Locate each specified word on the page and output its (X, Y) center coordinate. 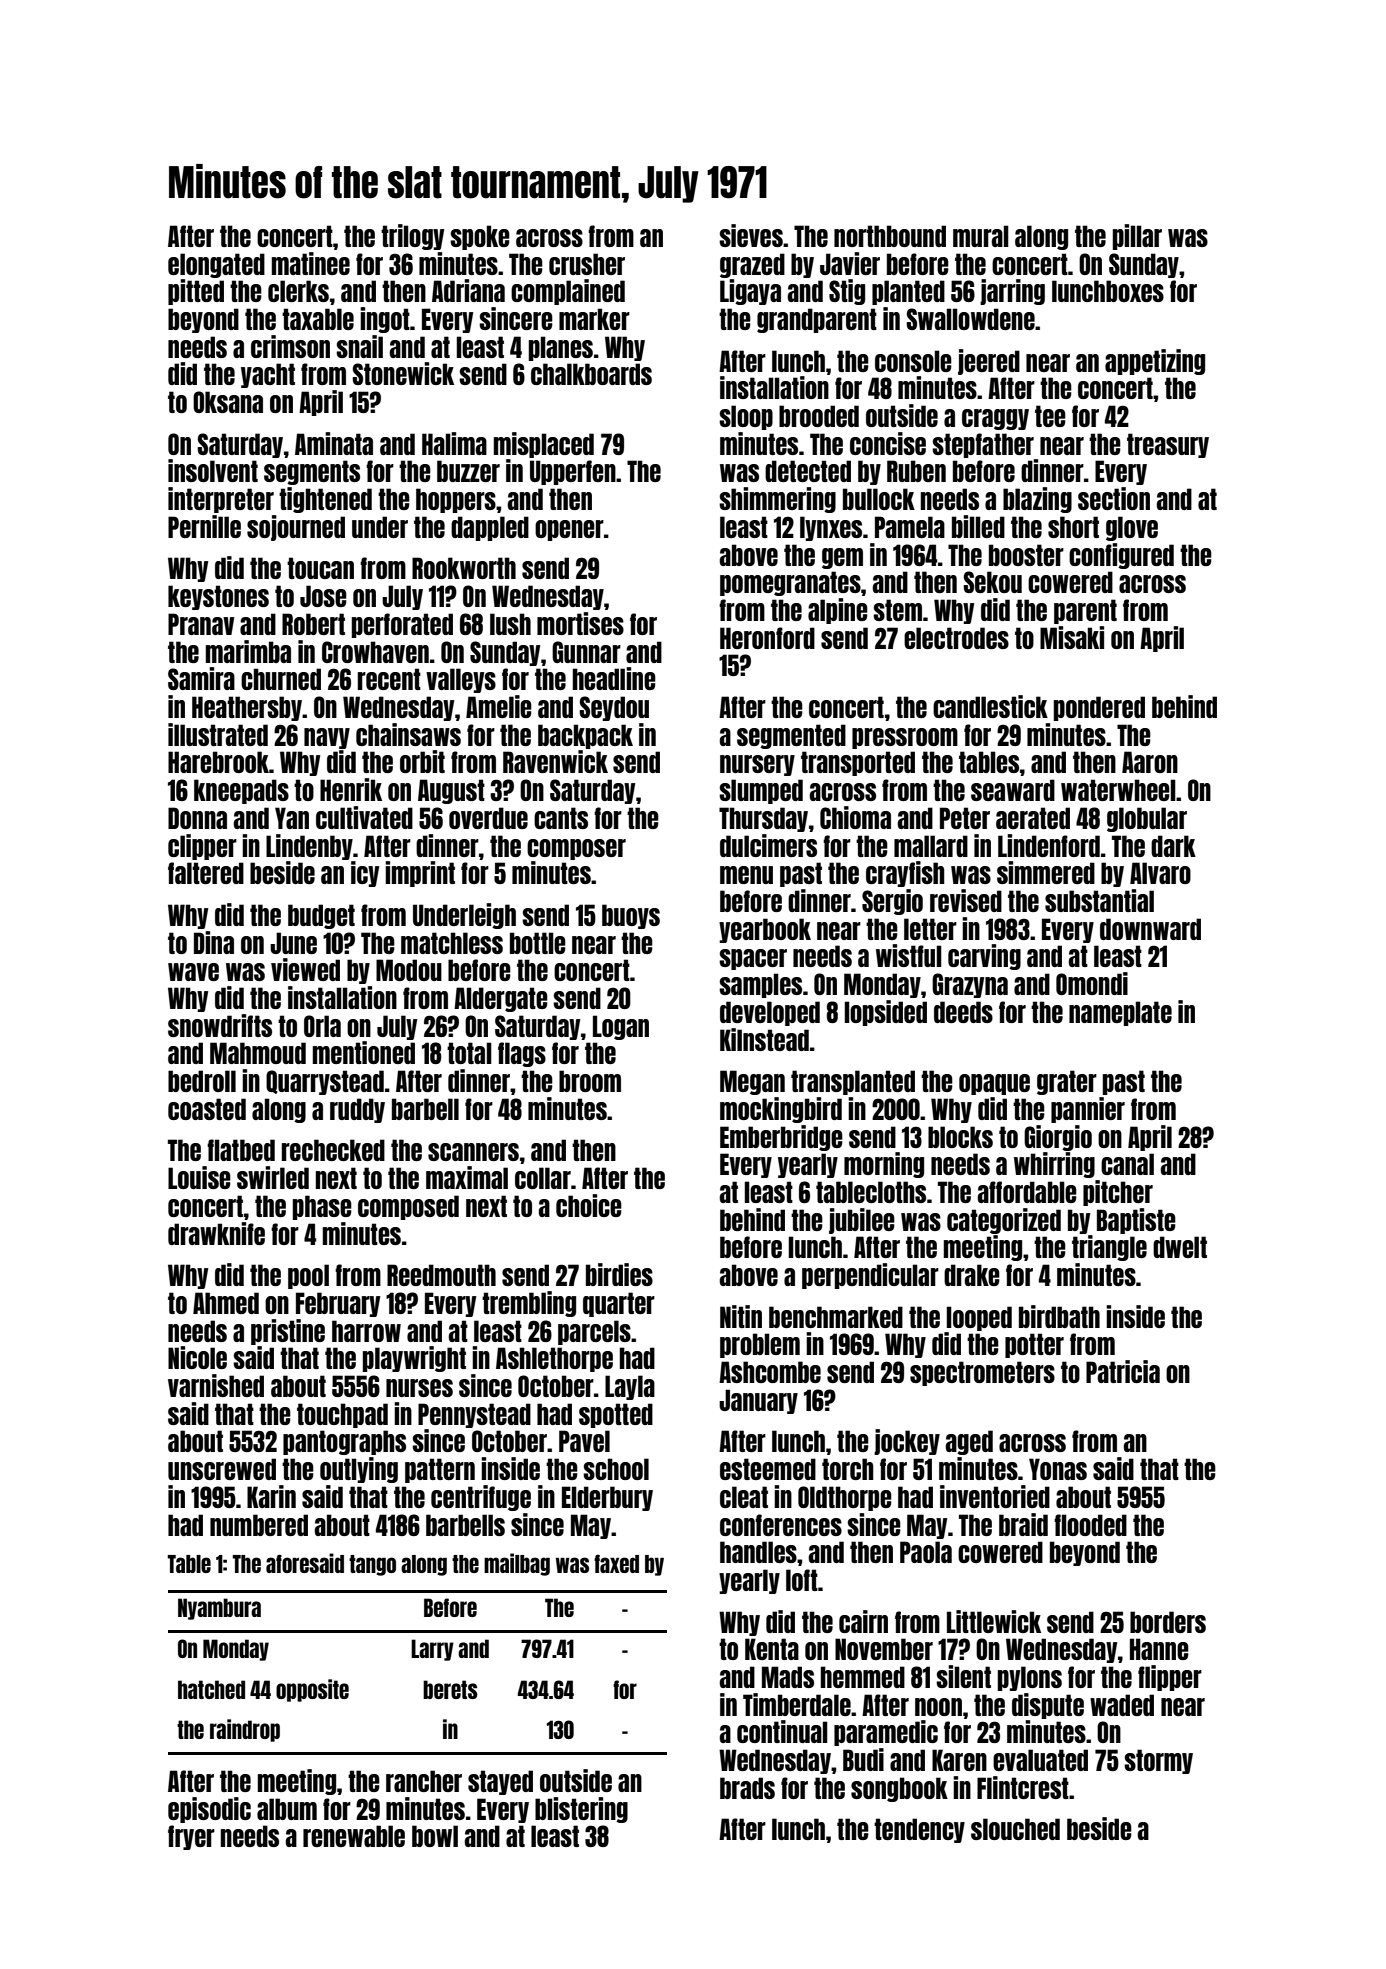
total (469, 1053)
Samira (201, 678)
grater (1067, 1082)
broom (590, 1081)
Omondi (1092, 983)
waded (1122, 1705)
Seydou (614, 708)
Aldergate (501, 999)
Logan (621, 1027)
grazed (752, 265)
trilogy (412, 237)
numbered (259, 1525)
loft (802, 1580)
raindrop (245, 1730)
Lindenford (1049, 845)
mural (981, 236)
